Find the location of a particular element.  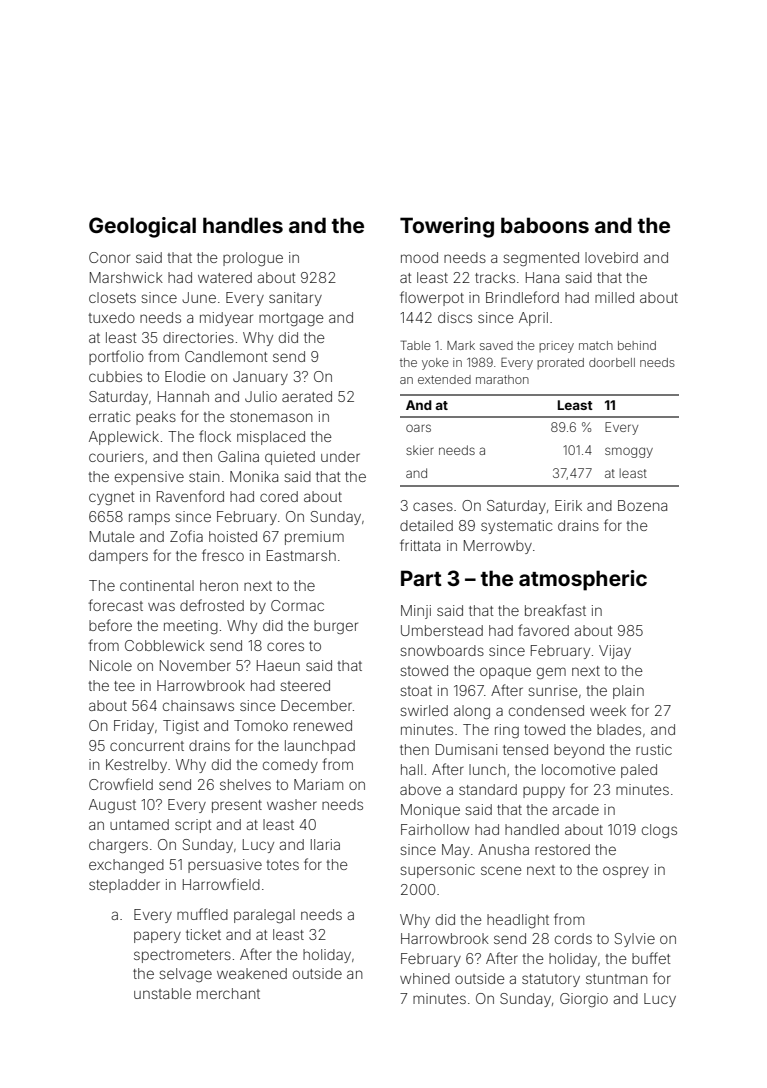

Geological is located at coordinates (142, 227).
